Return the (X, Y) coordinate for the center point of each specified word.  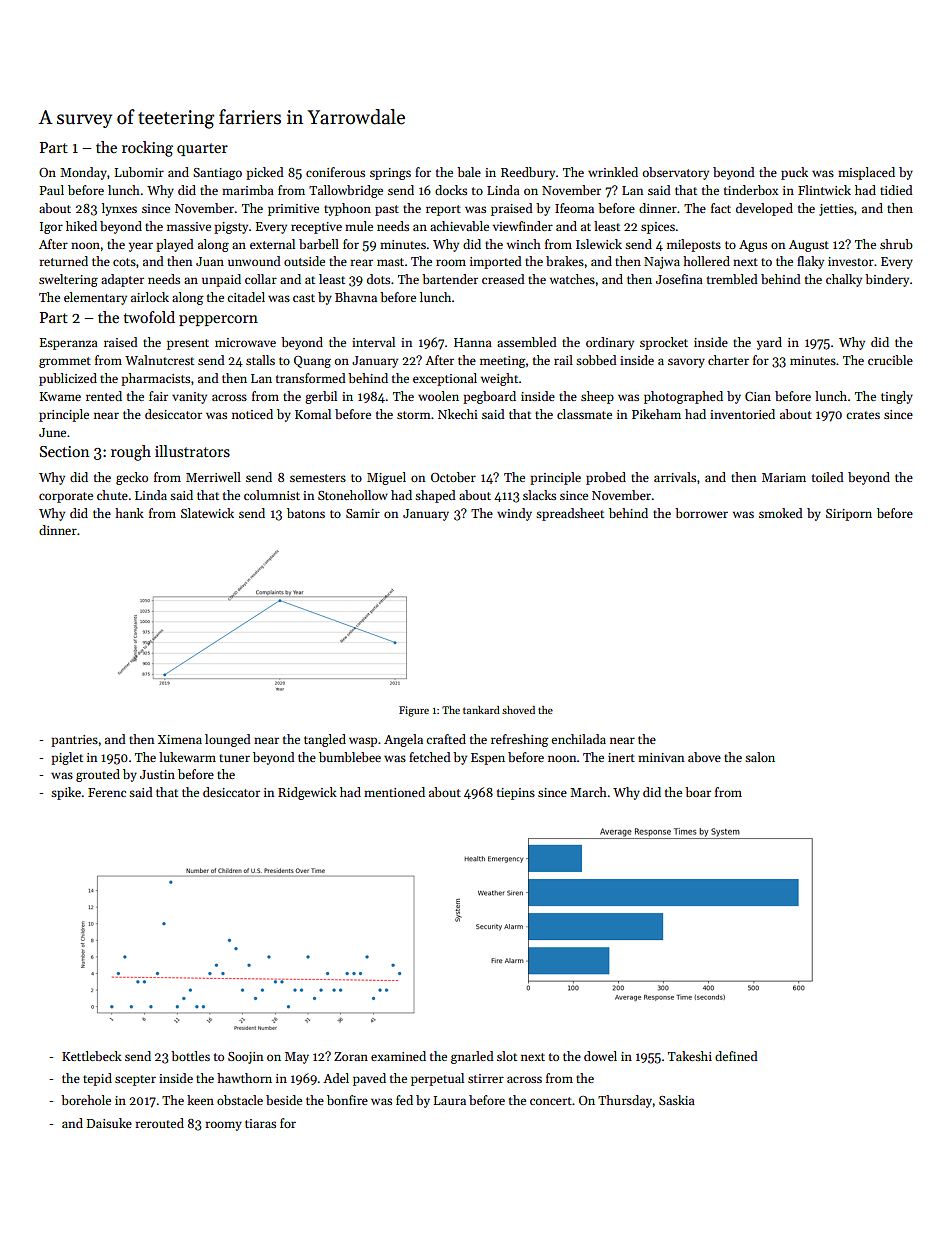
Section (64, 451)
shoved (518, 710)
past (387, 210)
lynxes (119, 209)
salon (760, 757)
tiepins (516, 794)
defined (736, 1056)
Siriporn (849, 515)
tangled (325, 740)
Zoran (351, 1056)
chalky (844, 280)
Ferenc (107, 792)
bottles (190, 1056)
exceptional (445, 379)
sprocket (664, 343)
